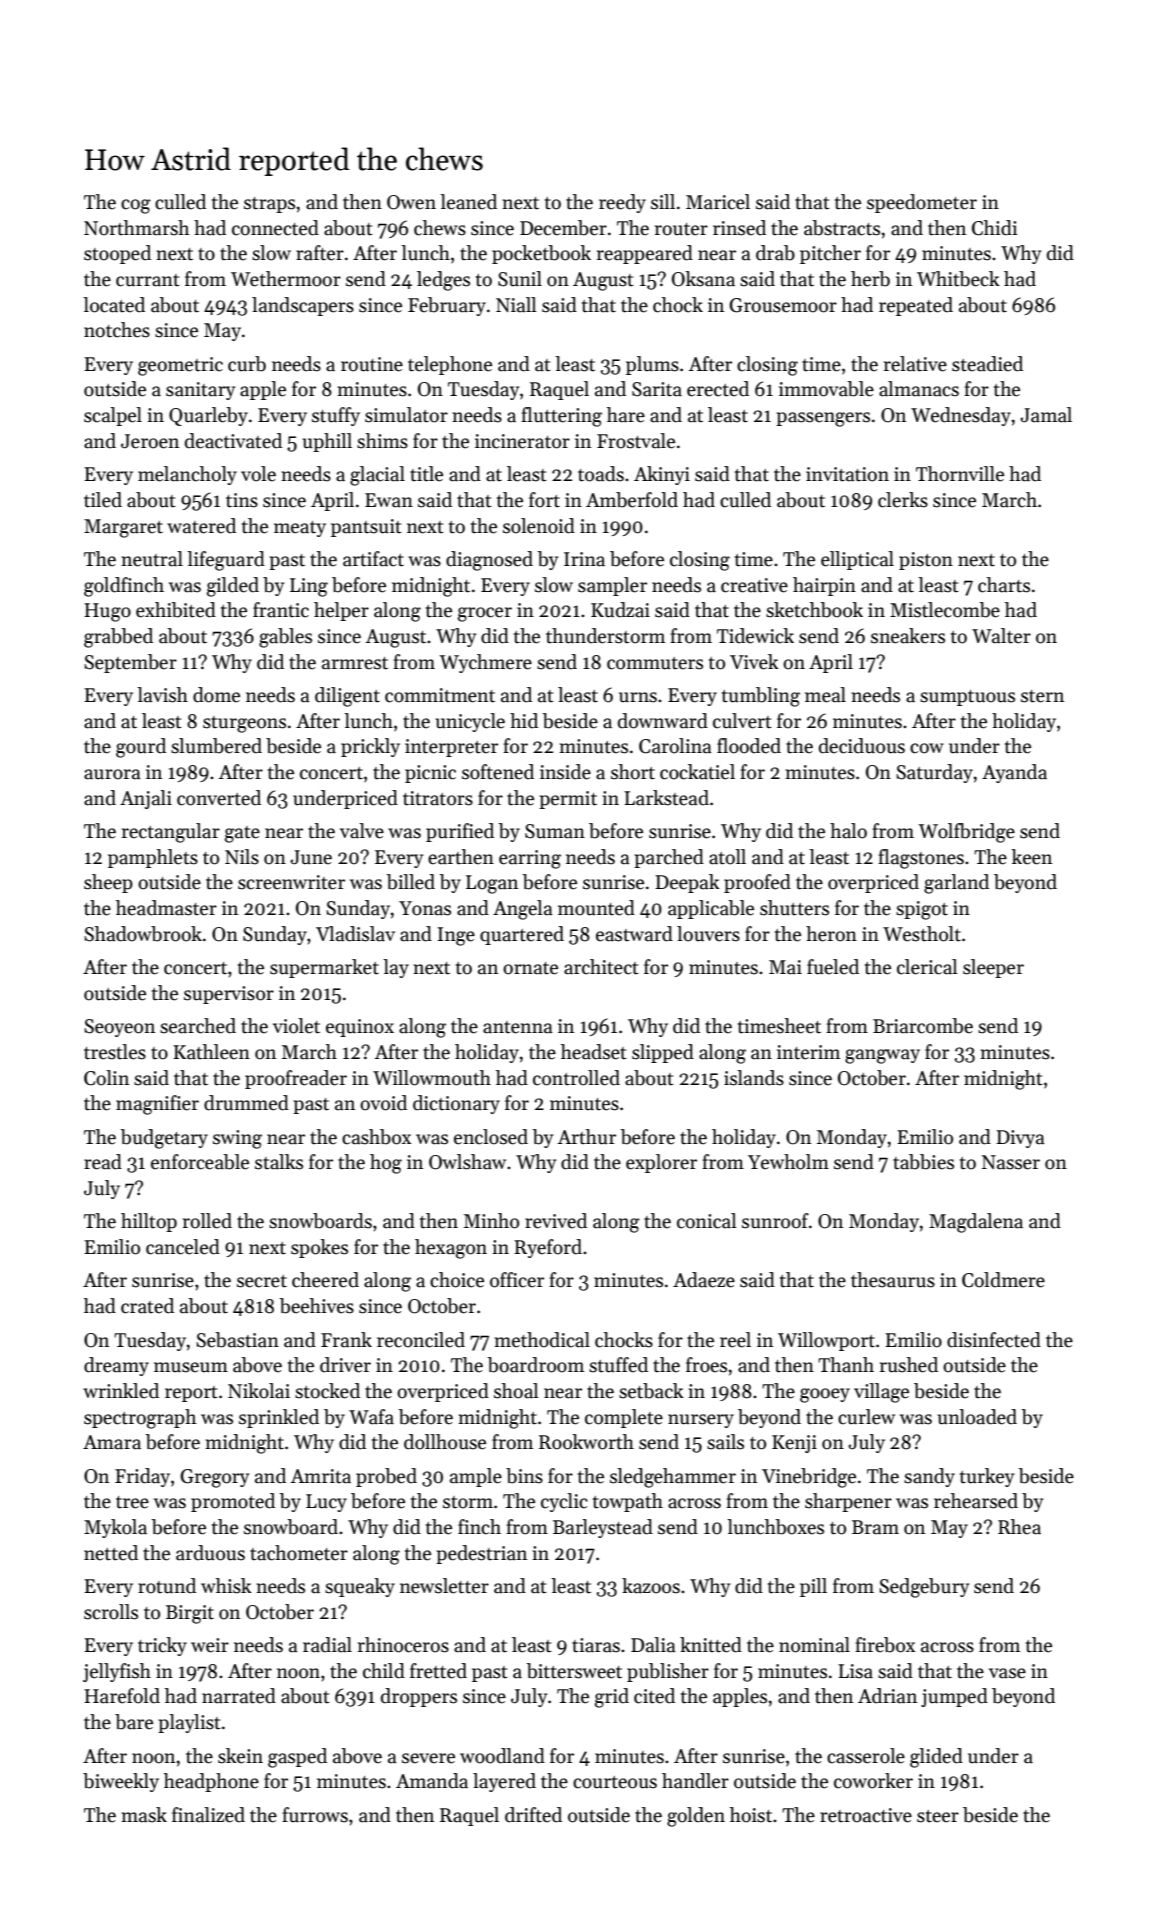  What do you see at coordinates (823, 419) in the image?
I see `passengers` at bounding box center [823, 419].
